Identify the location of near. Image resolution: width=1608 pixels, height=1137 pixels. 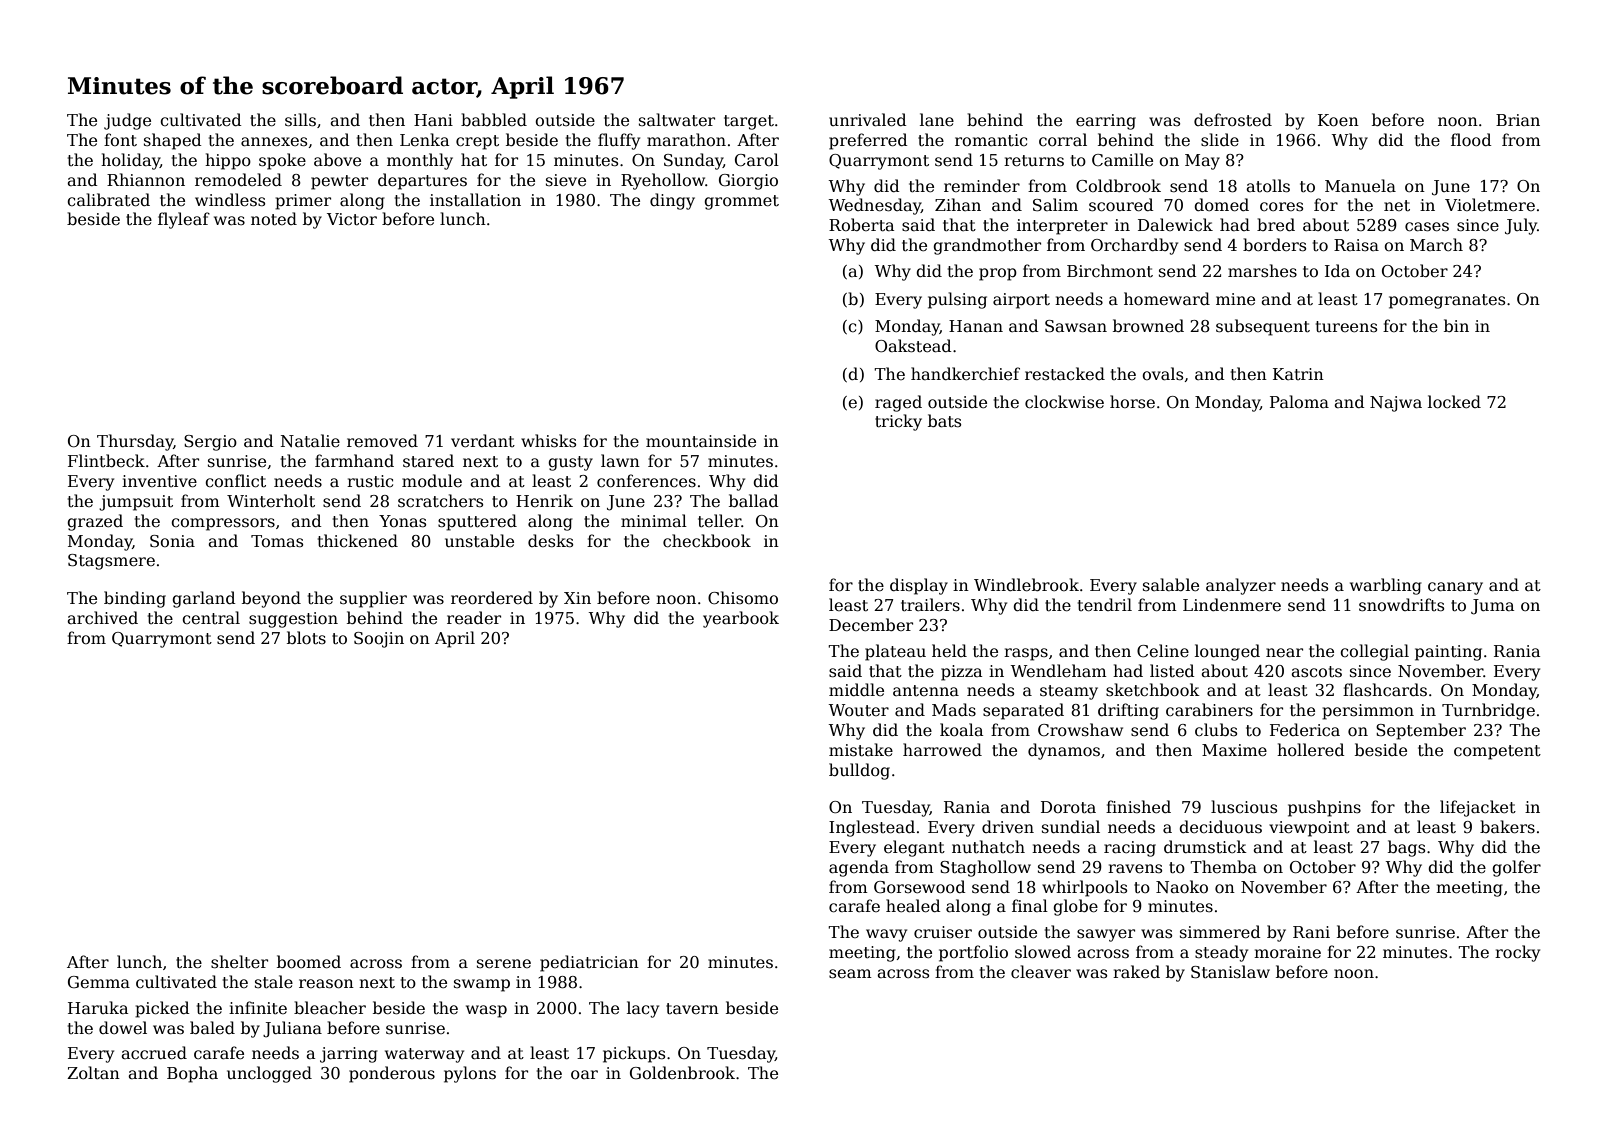
(1284, 653).
